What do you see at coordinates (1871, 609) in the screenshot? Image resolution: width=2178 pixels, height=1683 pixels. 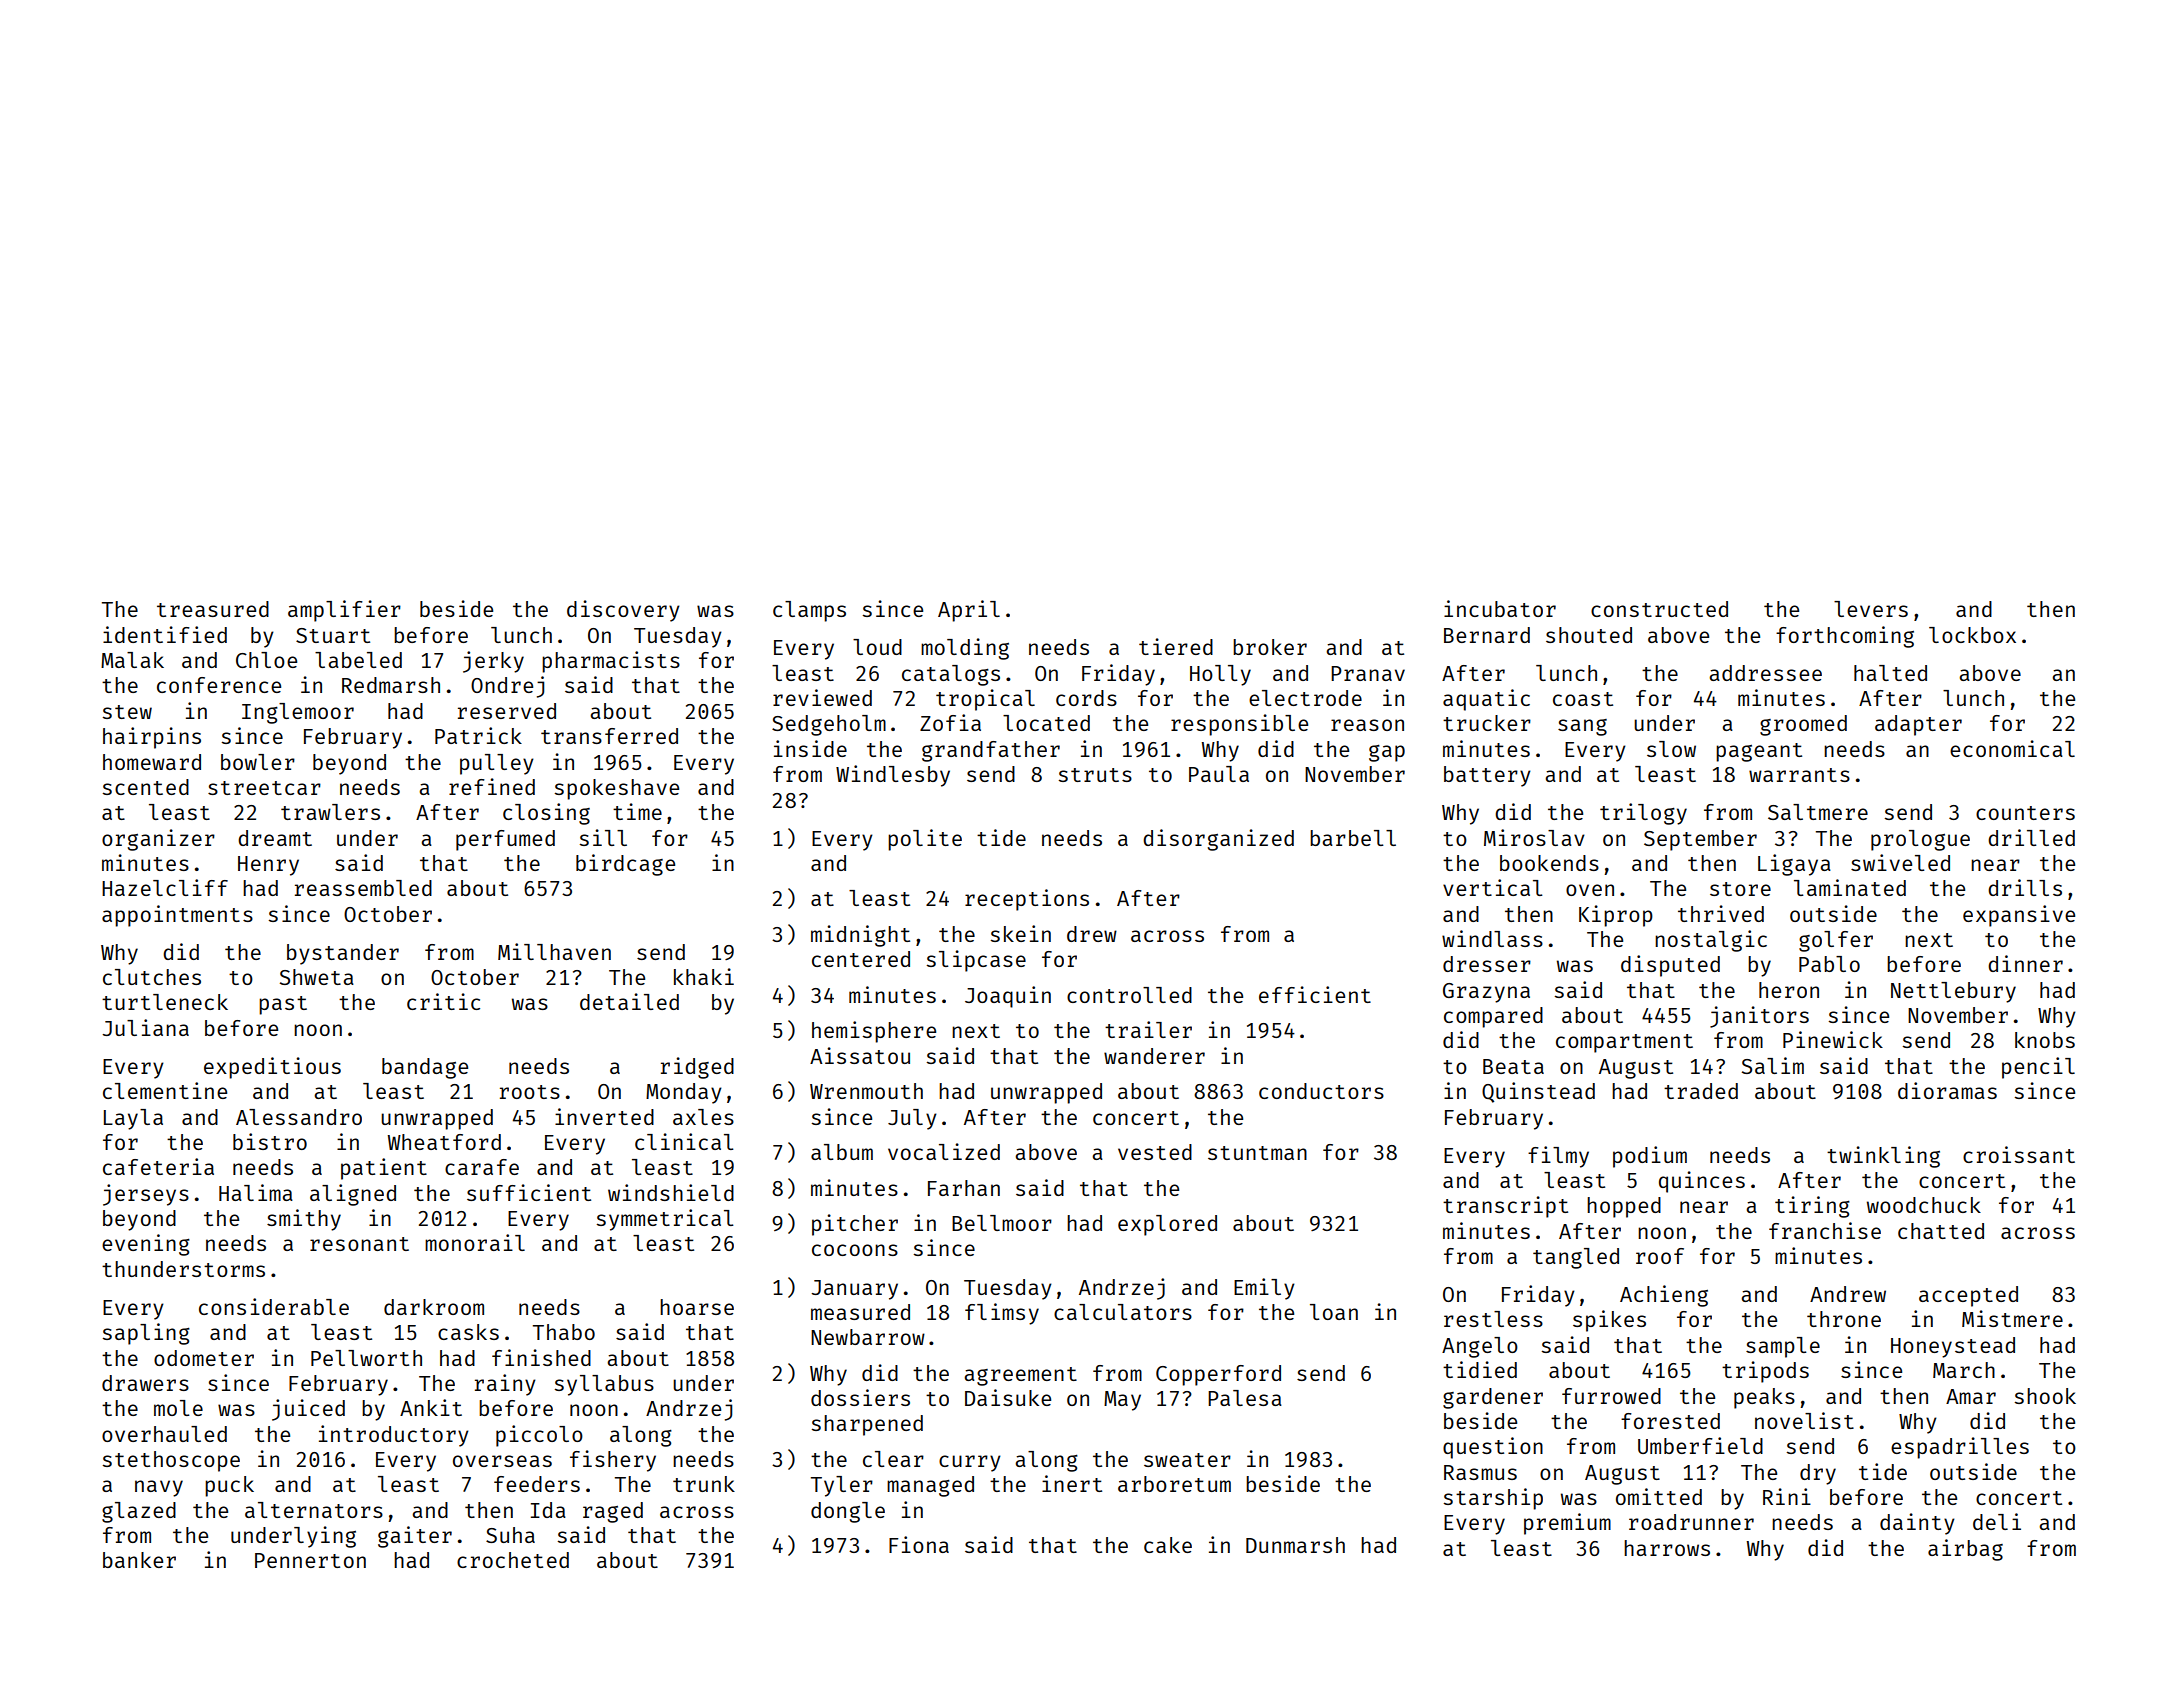 I see `levers` at bounding box center [1871, 609].
